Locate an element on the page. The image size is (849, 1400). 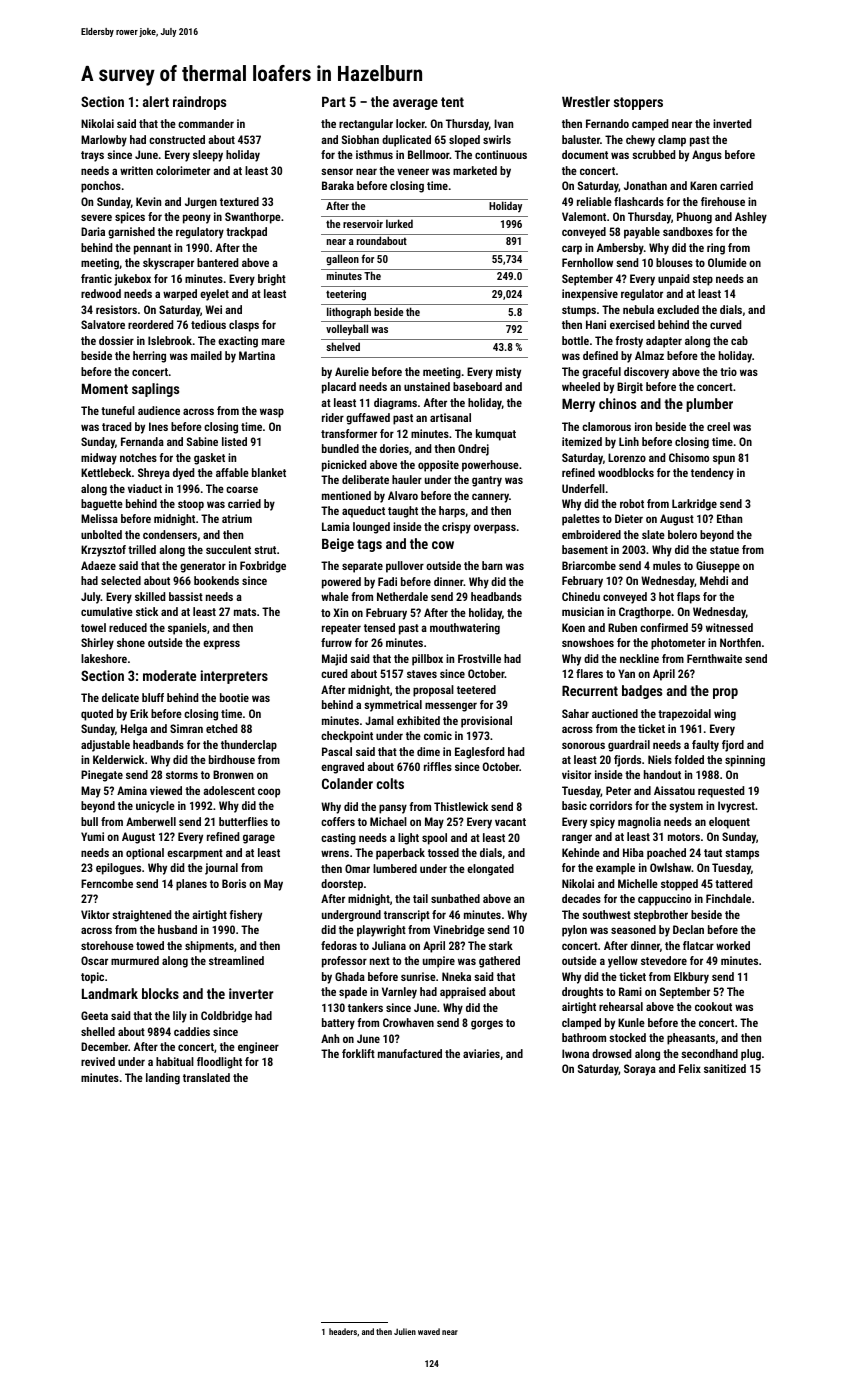
lurked is located at coordinates (399, 223).
